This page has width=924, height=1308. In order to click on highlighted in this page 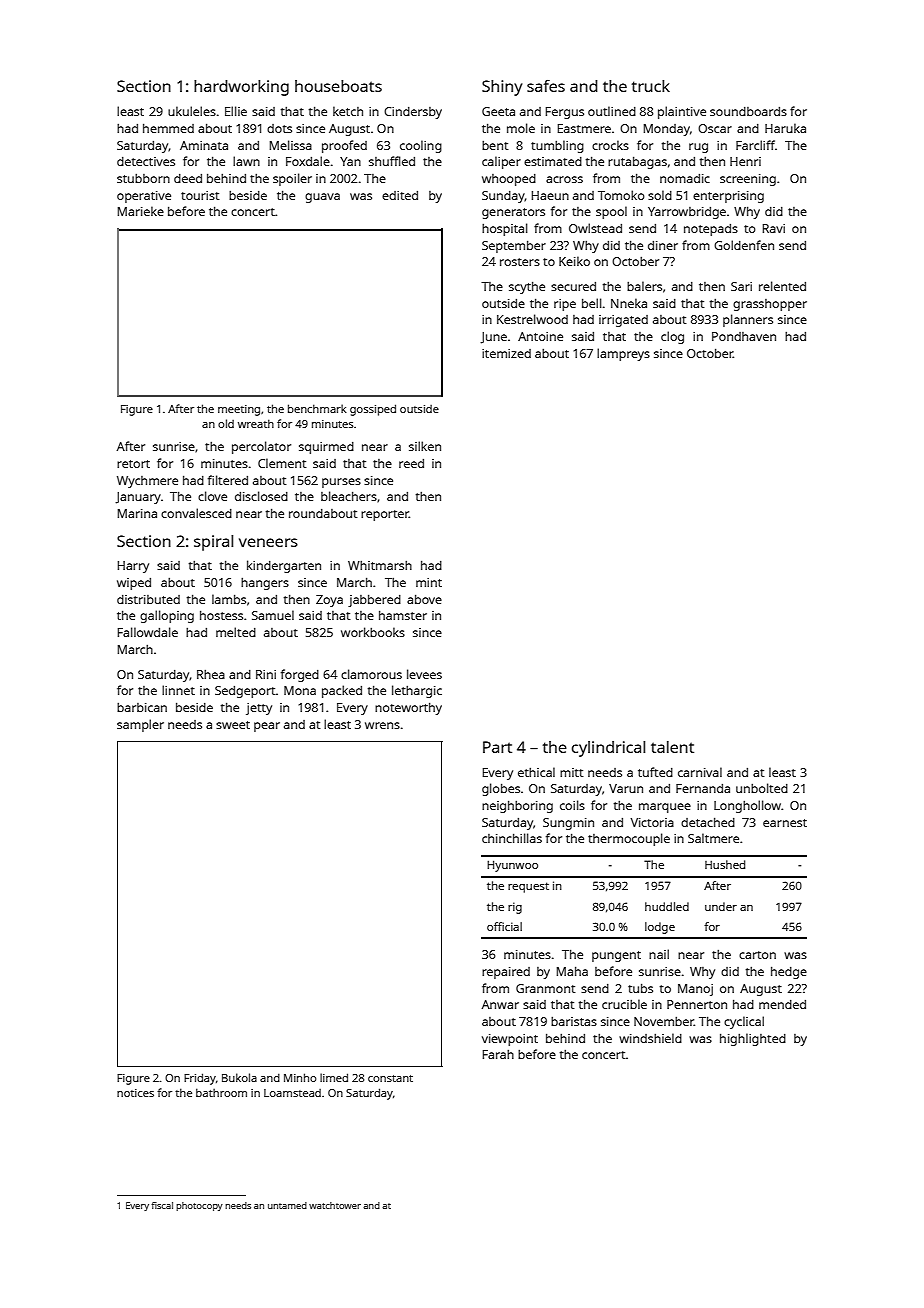, I will do `click(753, 1039)`.
